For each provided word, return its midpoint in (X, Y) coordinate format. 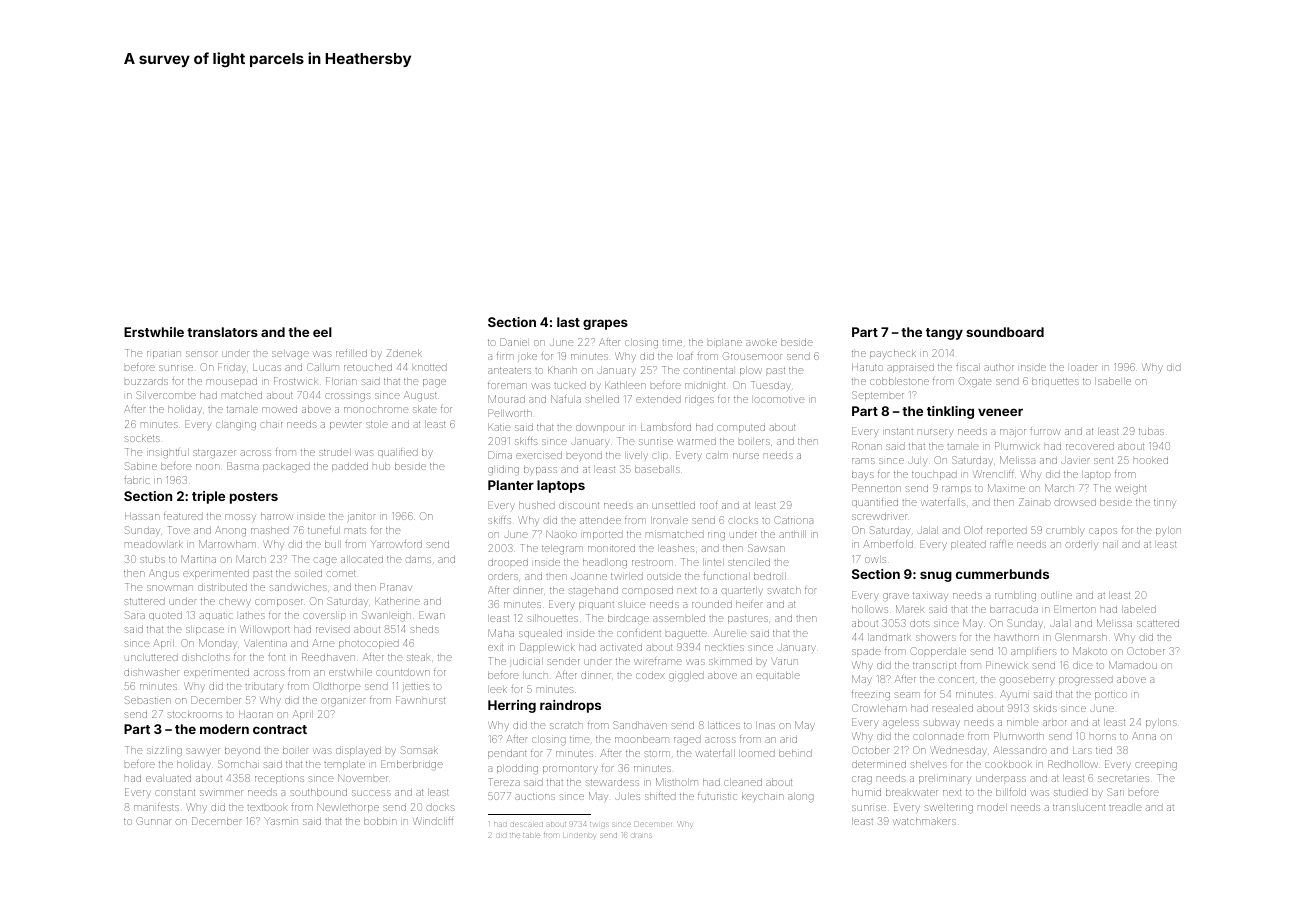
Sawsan (766, 548)
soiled (308, 573)
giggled (686, 676)
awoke (761, 342)
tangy (944, 334)
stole (377, 424)
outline (1056, 595)
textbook (267, 807)
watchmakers (925, 821)
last (568, 322)
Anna (1144, 736)
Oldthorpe (337, 687)
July (918, 462)
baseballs (657, 469)
